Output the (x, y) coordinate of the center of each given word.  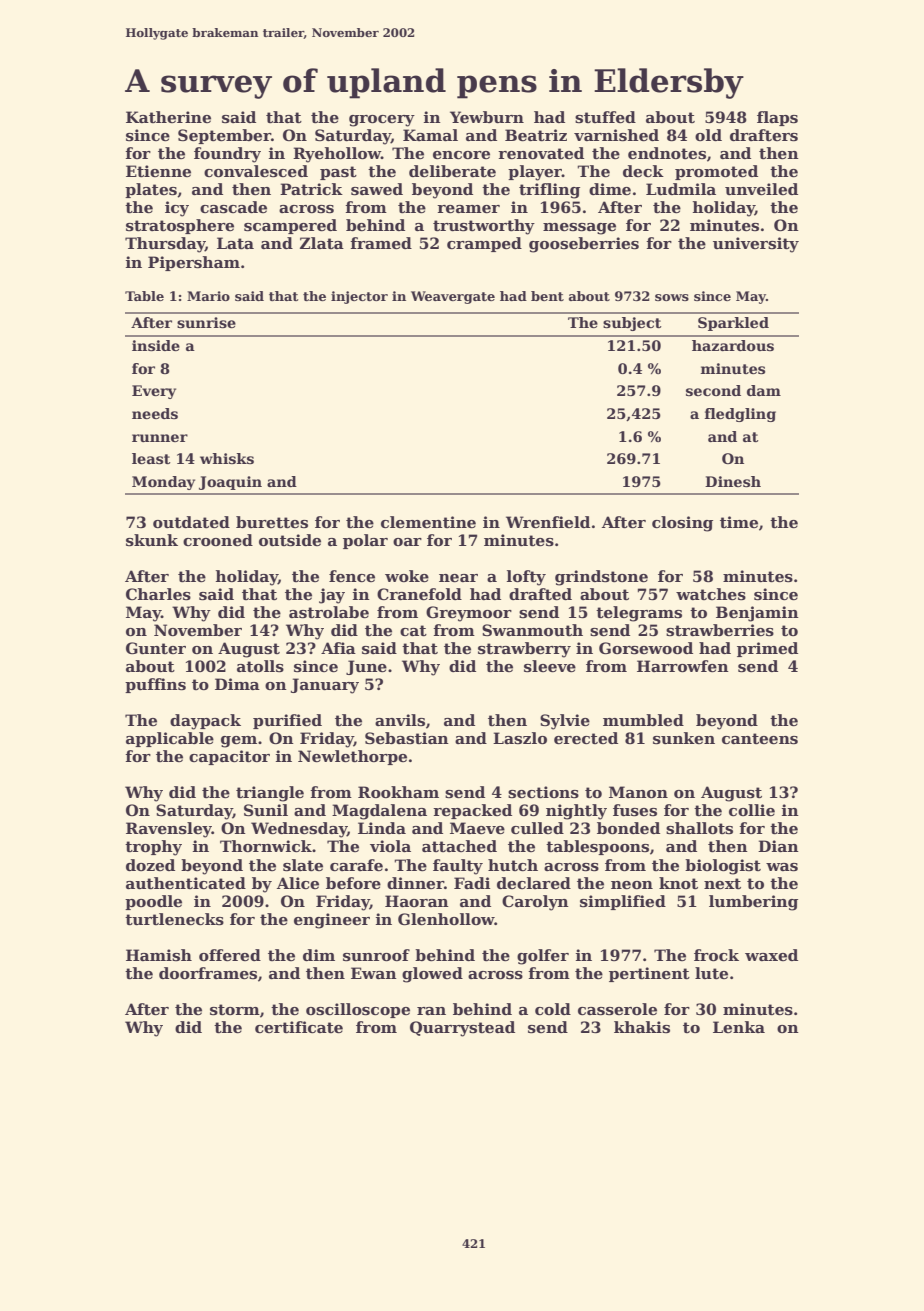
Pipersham (194, 263)
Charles (158, 594)
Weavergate (453, 297)
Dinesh (733, 481)
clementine (428, 522)
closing (682, 524)
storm (235, 1010)
